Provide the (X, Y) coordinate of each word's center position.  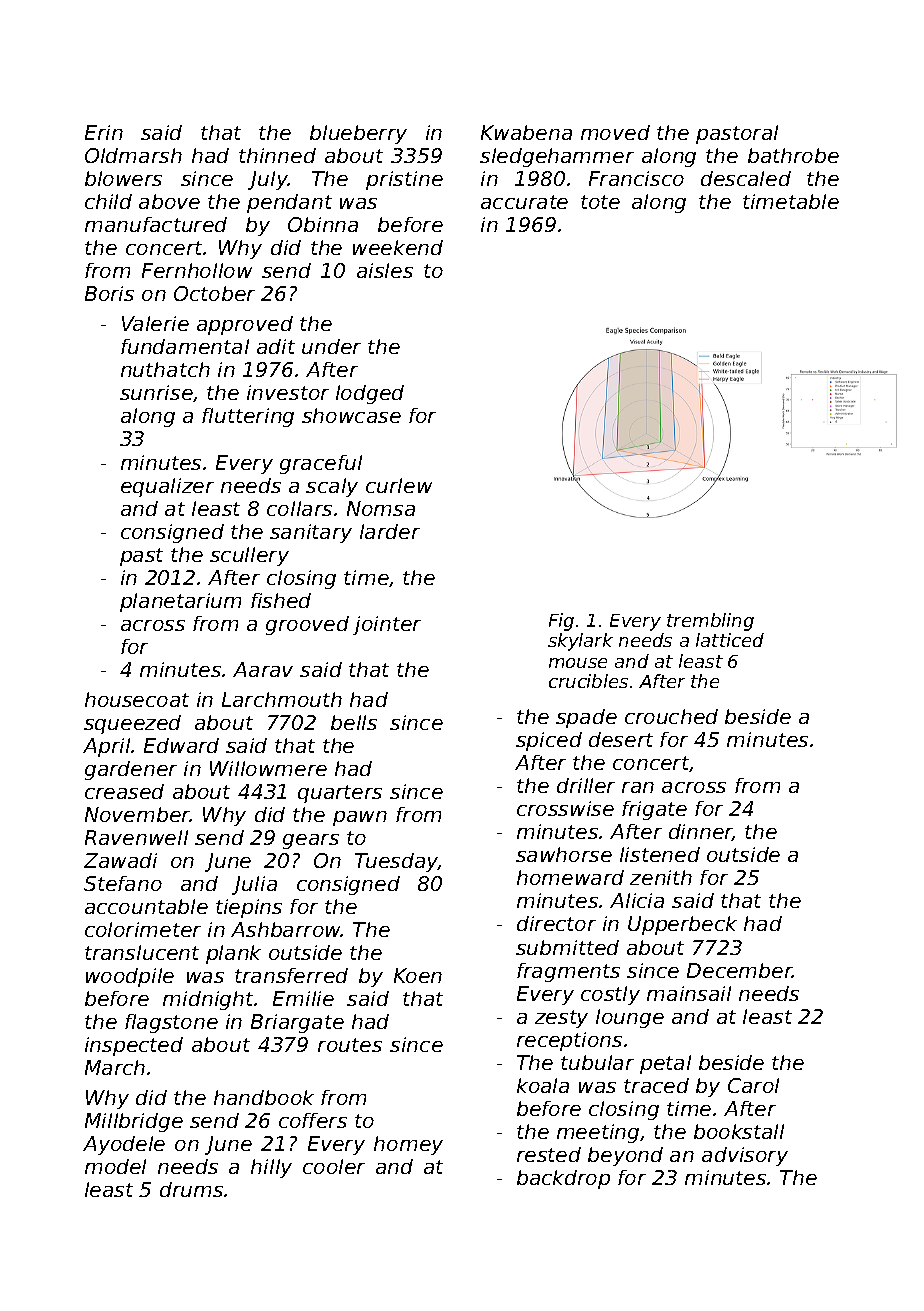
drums (191, 1189)
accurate (524, 202)
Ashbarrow (286, 929)
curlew (399, 485)
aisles (385, 270)
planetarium (180, 602)
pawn (360, 818)
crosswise (565, 808)
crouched (671, 716)
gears (311, 841)
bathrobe (793, 155)
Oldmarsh (133, 155)
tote (600, 202)
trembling (710, 622)
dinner (701, 832)
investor (288, 392)
